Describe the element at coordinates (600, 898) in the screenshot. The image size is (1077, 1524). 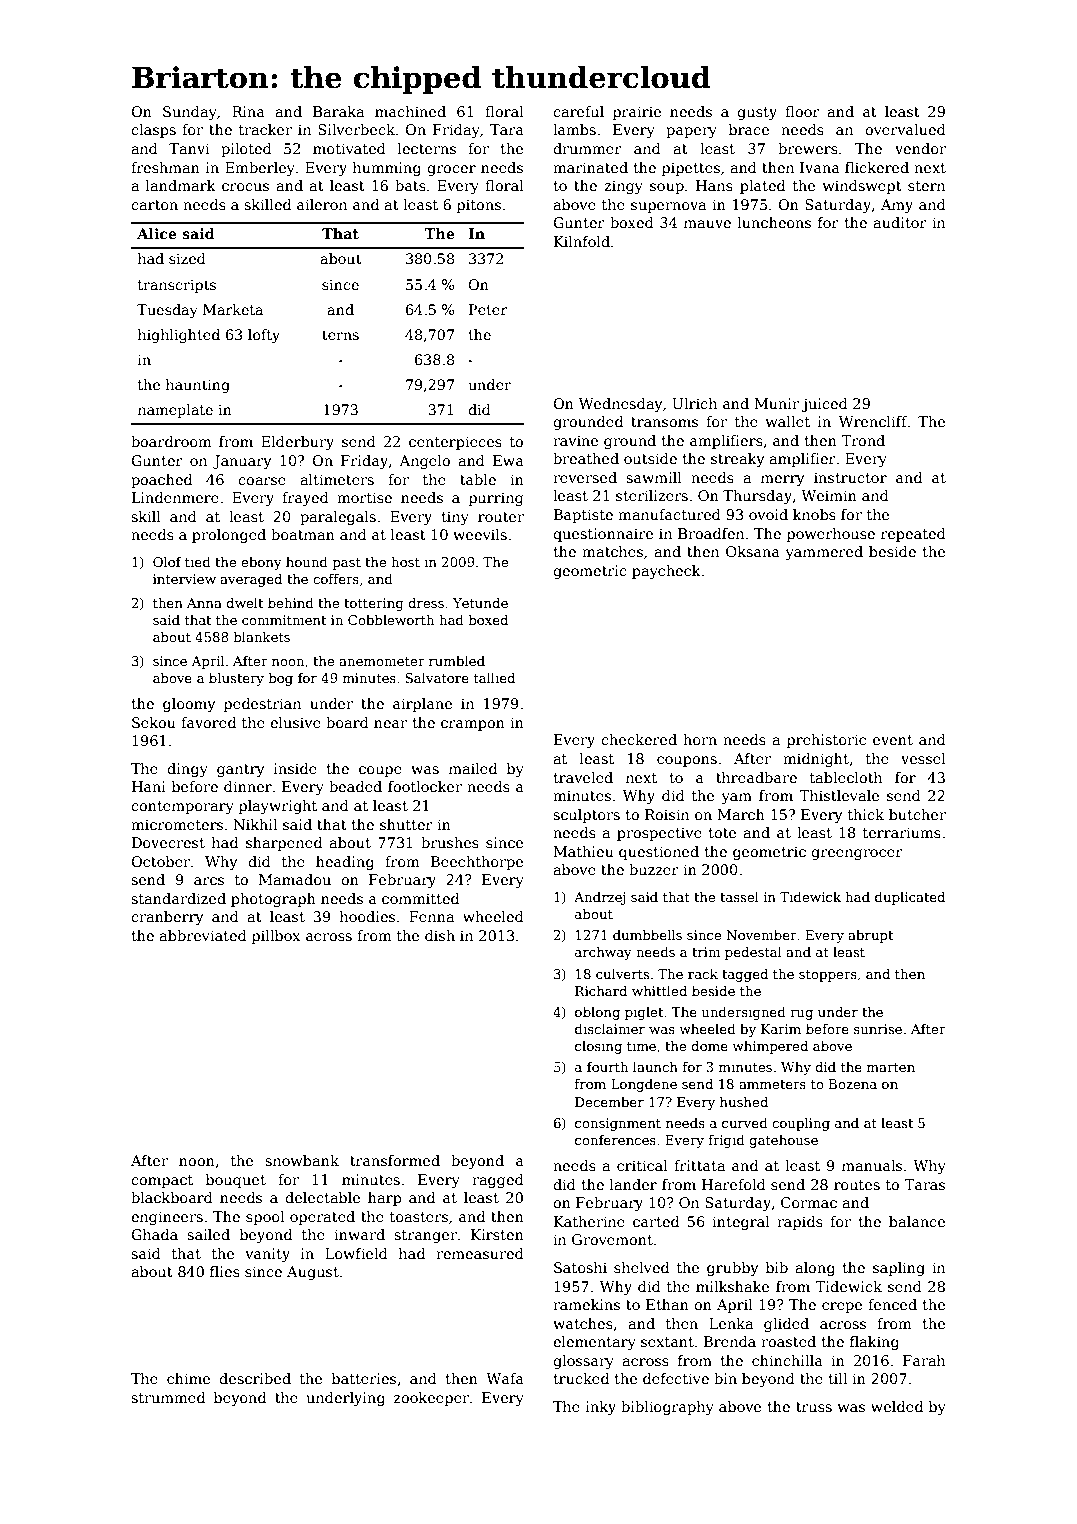
I see `Andrzej` at that location.
